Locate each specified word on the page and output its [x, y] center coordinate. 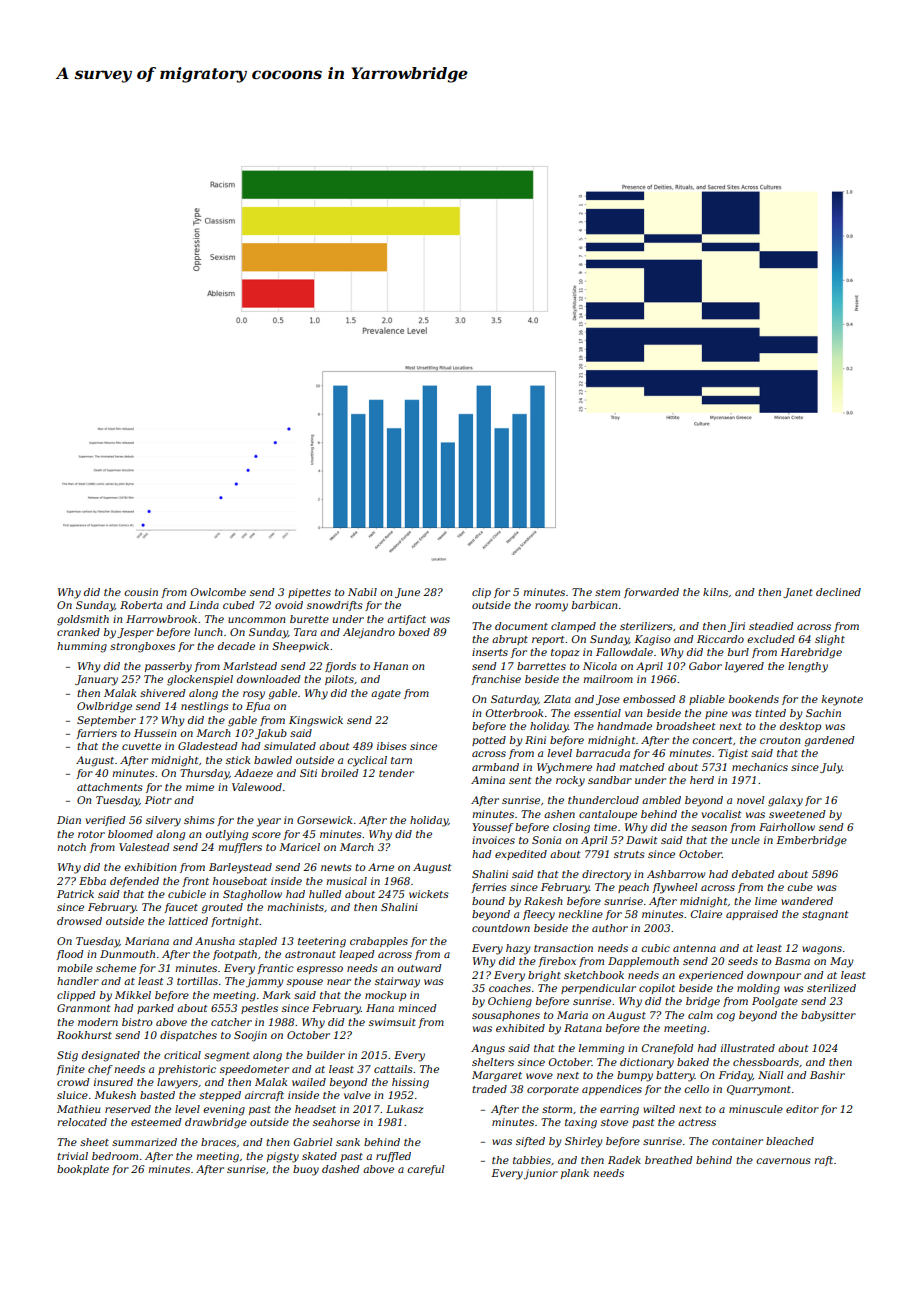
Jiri [736, 627]
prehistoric [187, 1070]
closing [571, 828]
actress [697, 1122]
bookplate [83, 1170]
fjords [340, 667]
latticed [188, 921]
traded [489, 1089]
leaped [357, 955]
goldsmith [83, 620]
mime [200, 787]
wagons [822, 950]
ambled [661, 800]
